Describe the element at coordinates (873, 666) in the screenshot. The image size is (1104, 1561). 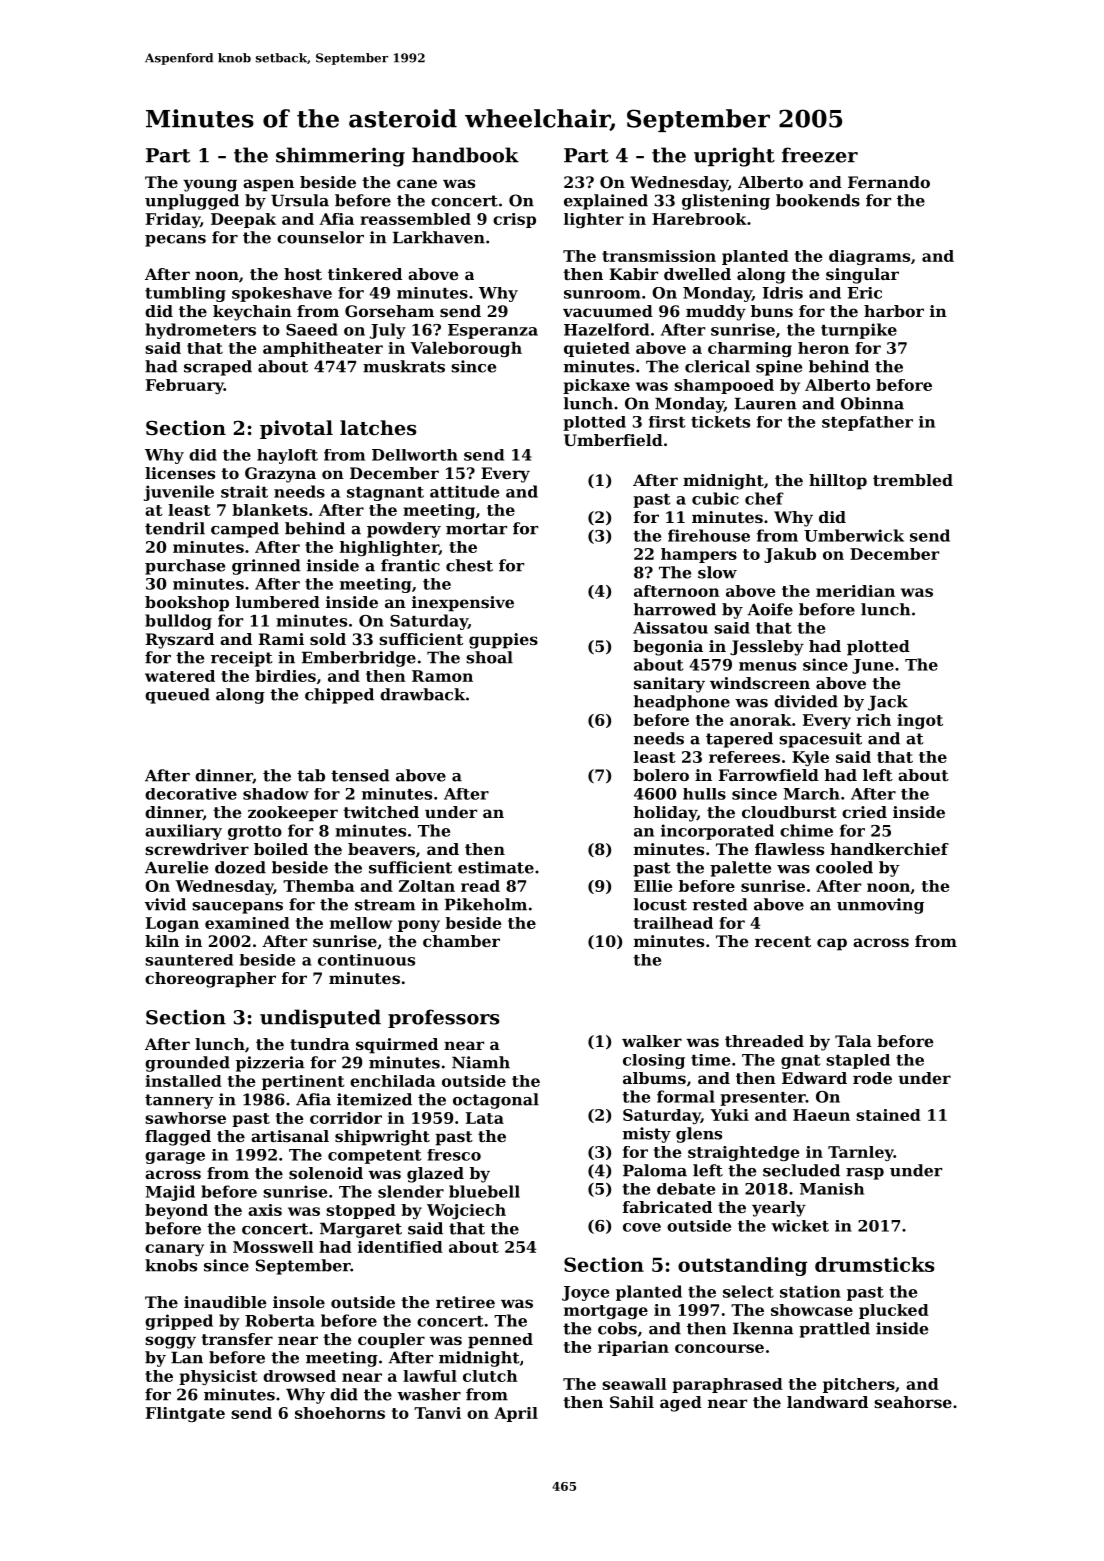
I see `June` at that location.
